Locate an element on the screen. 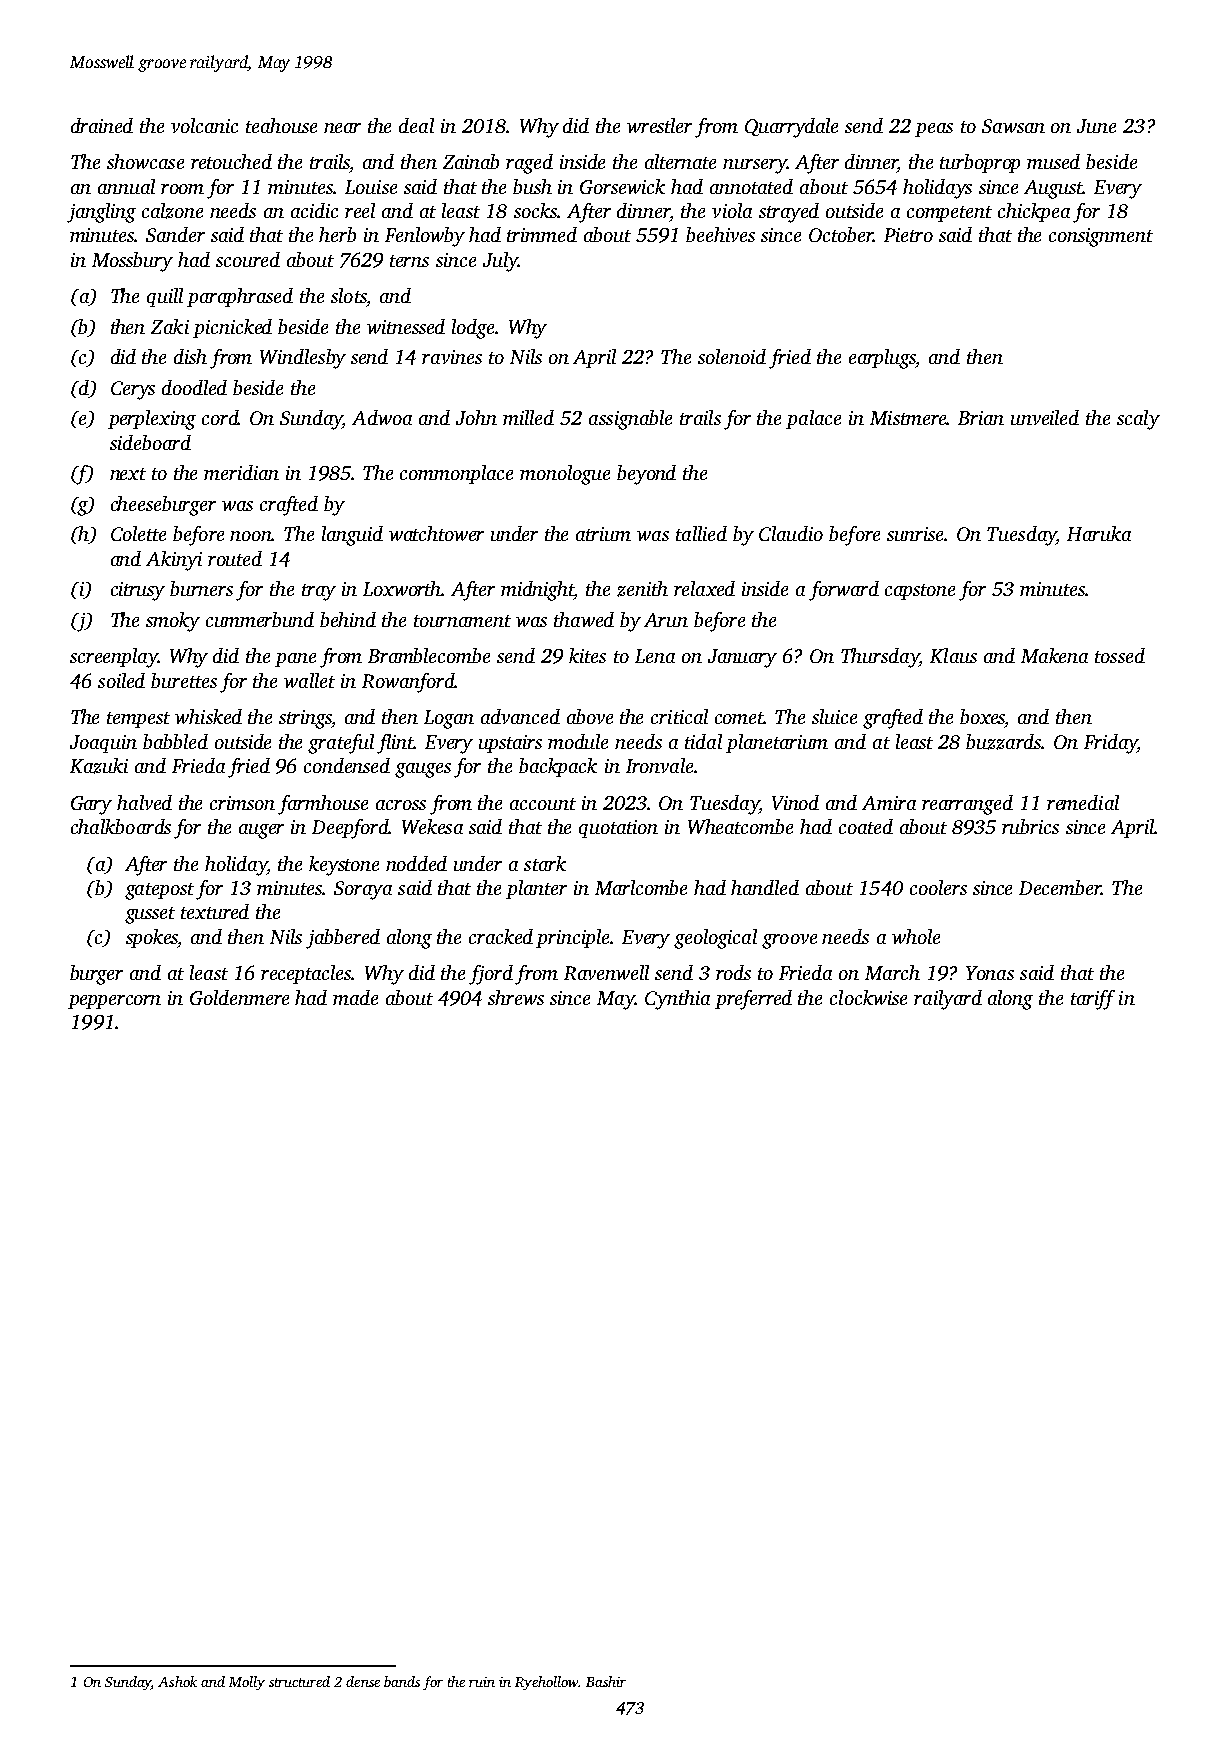  made is located at coordinates (355, 997).
